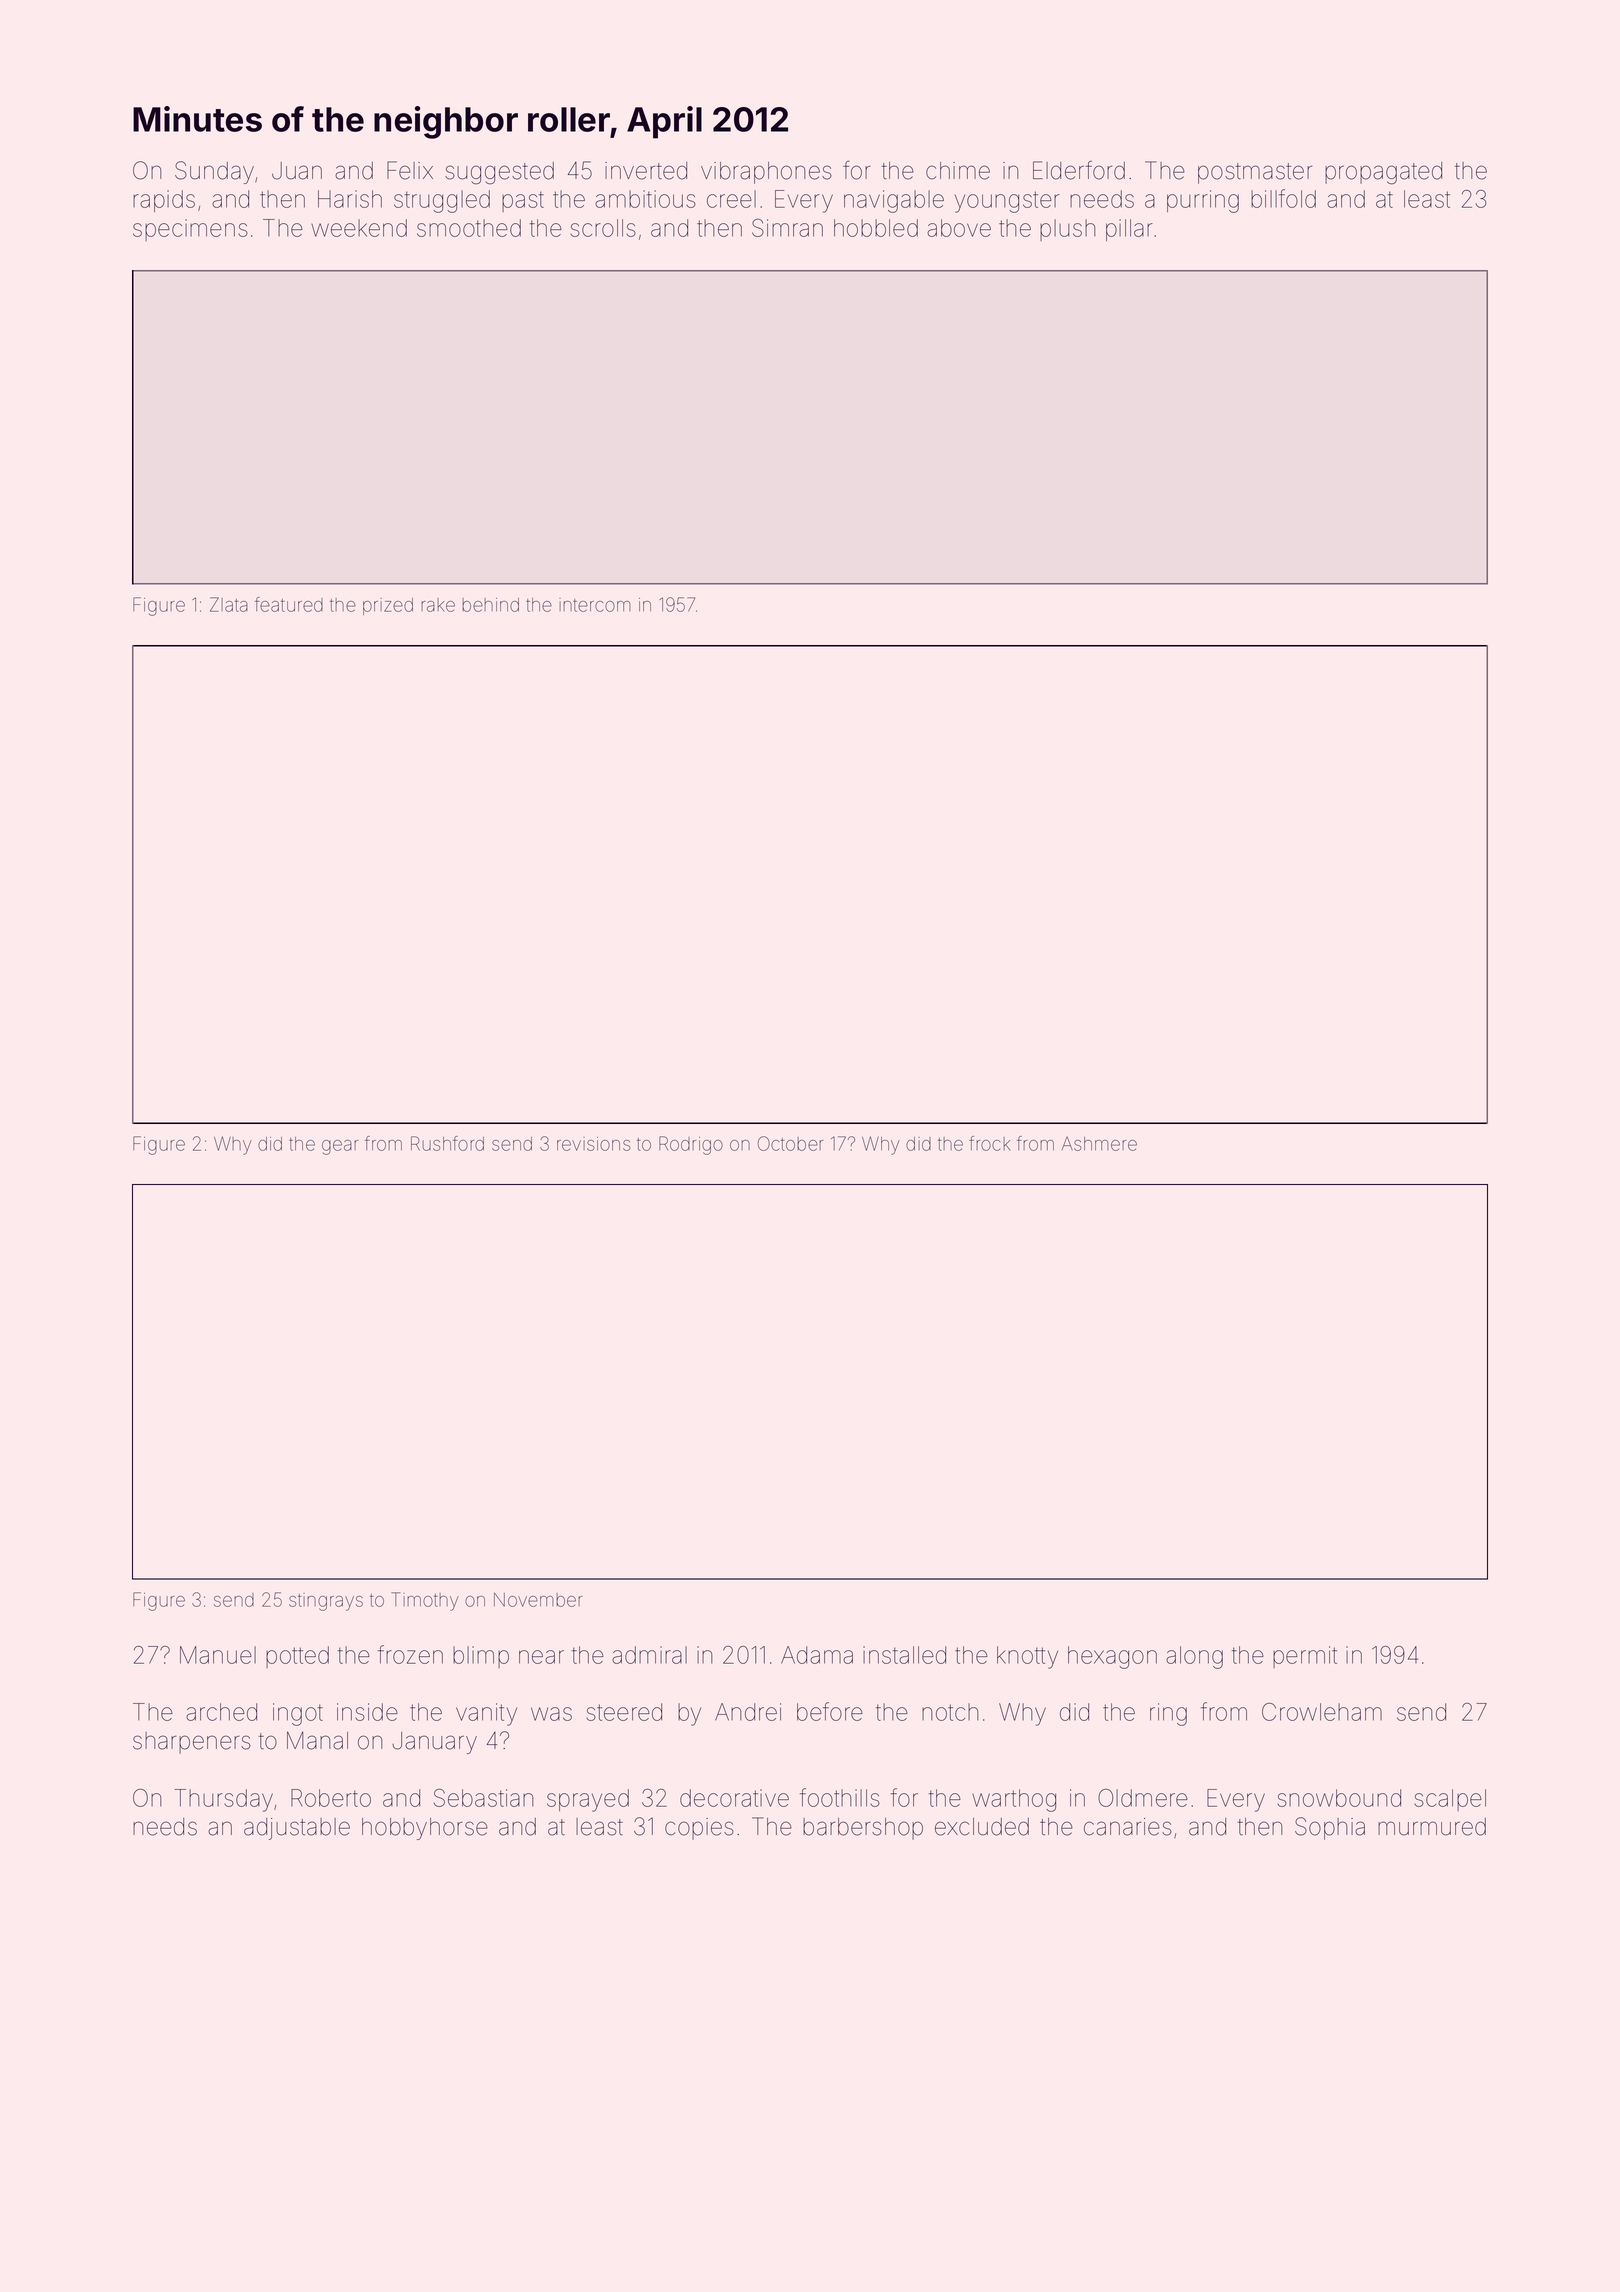  What do you see at coordinates (229, 604) in the page?
I see `Zlata` at bounding box center [229, 604].
